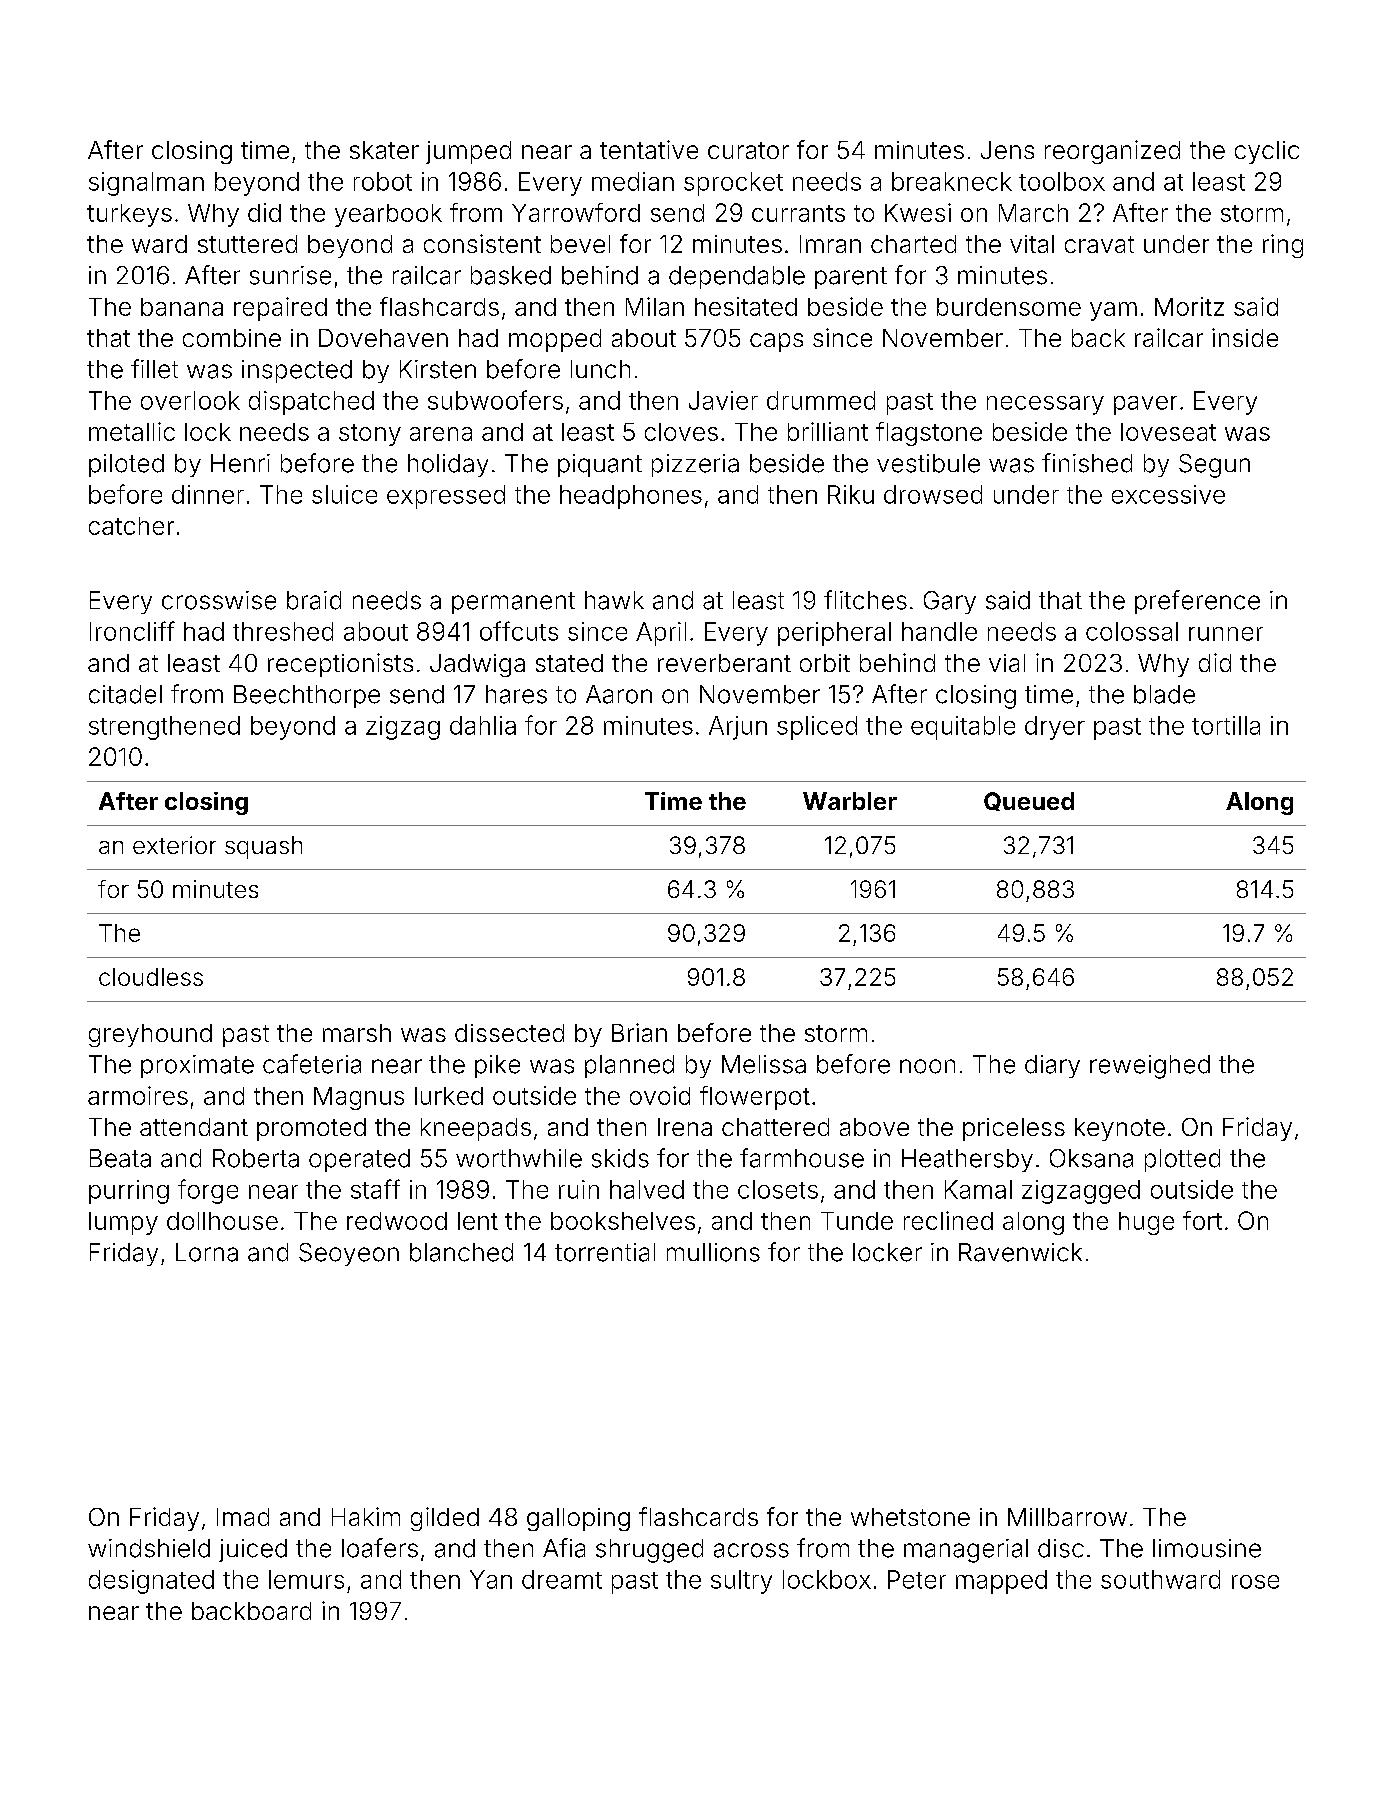  Describe the element at coordinates (151, 1582) in the document. I see `designated` at that location.
